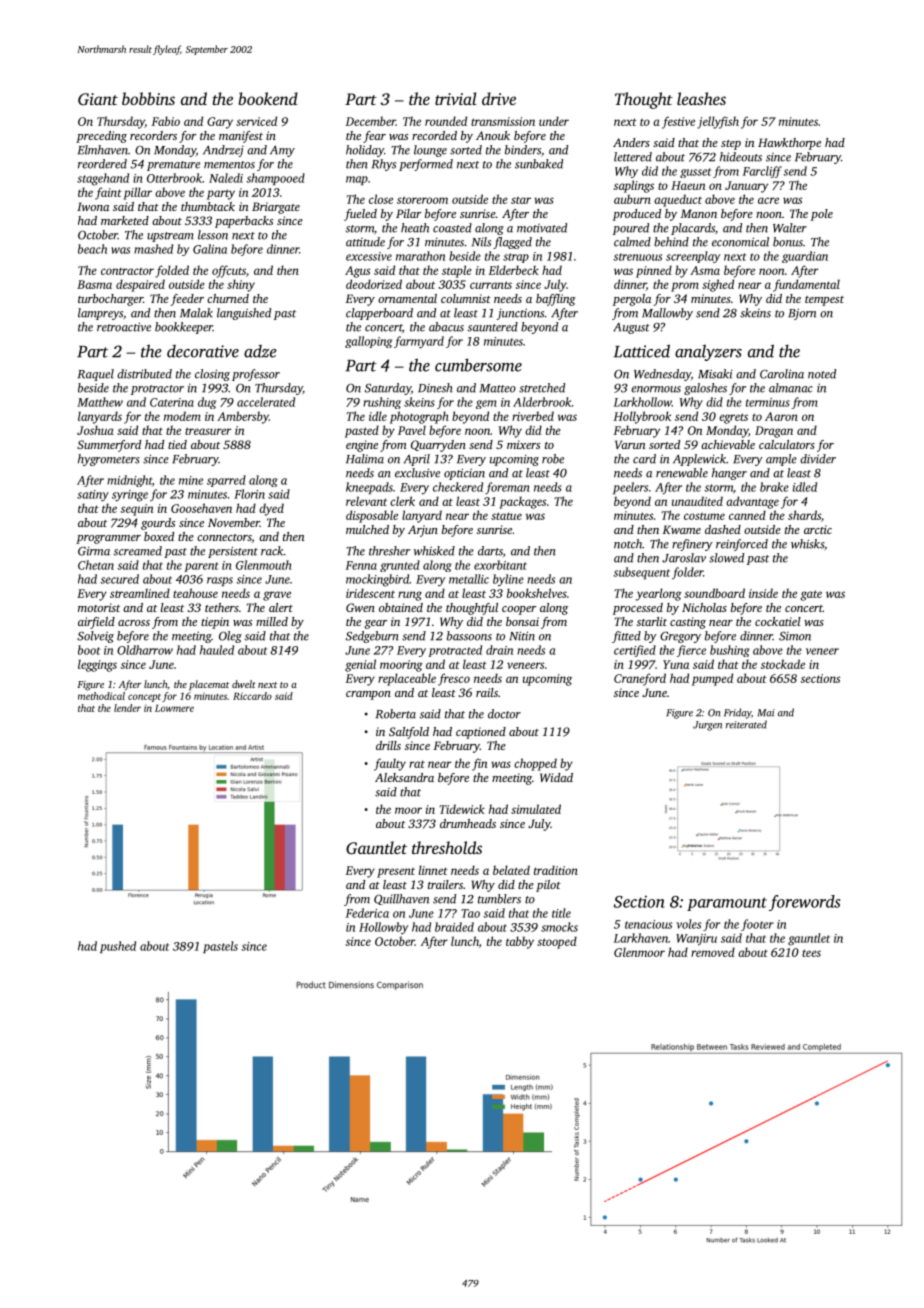 The image size is (924, 1308). Describe the element at coordinates (263, 565) in the screenshot. I see `Glenmouth` at that location.
